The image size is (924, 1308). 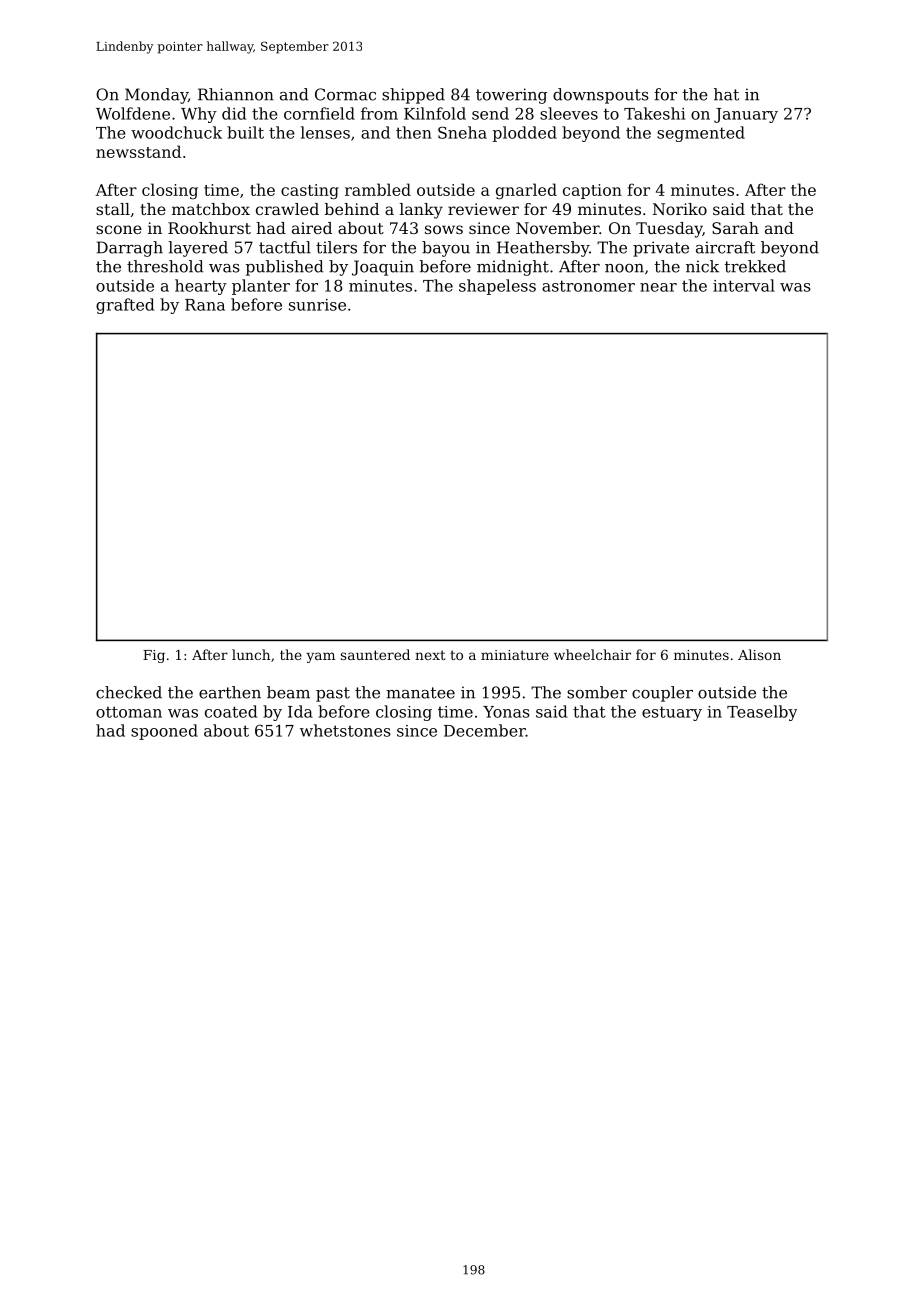 What do you see at coordinates (236, 94) in the screenshot?
I see `Rhiannon` at bounding box center [236, 94].
